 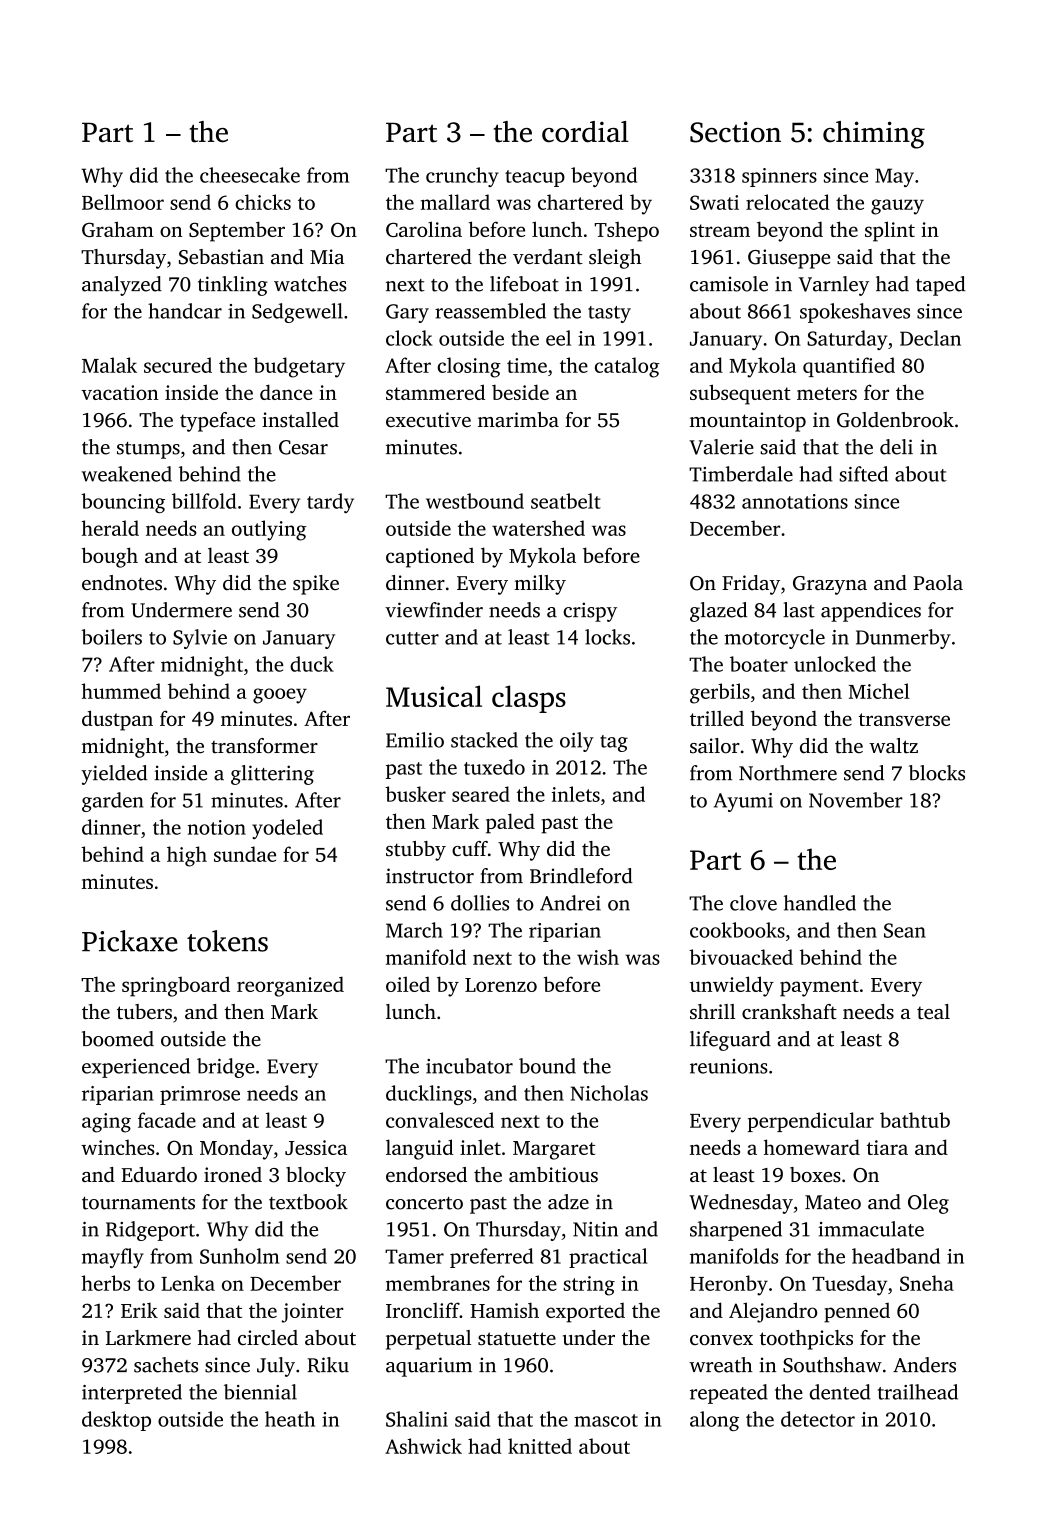 I want to click on Eduardo, so click(x=159, y=1174).
